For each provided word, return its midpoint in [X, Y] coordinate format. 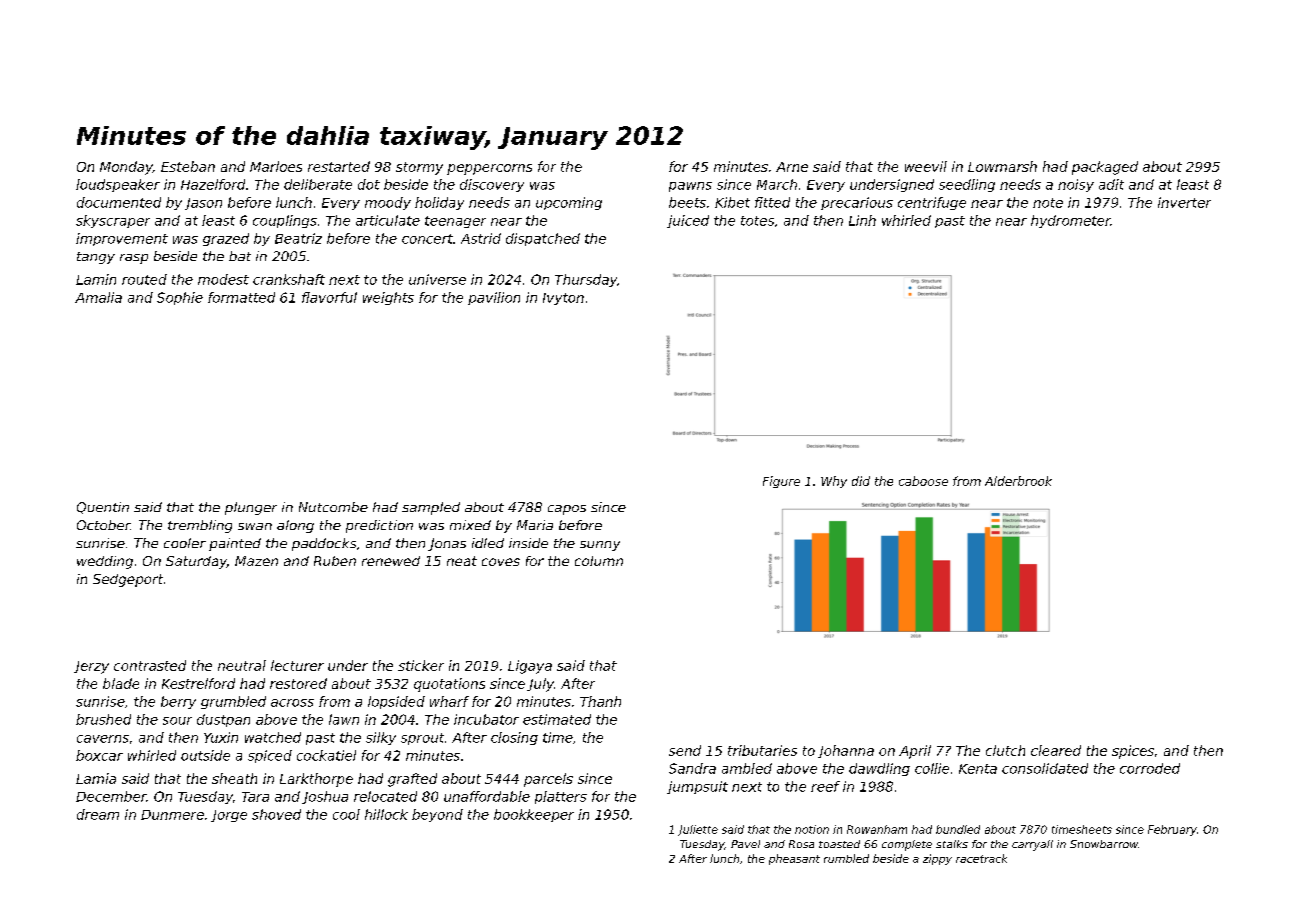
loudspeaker [118, 185]
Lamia [96, 778]
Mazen [256, 561]
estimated [557, 719]
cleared [1056, 750]
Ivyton [563, 299]
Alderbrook [1018, 481]
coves [501, 562]
